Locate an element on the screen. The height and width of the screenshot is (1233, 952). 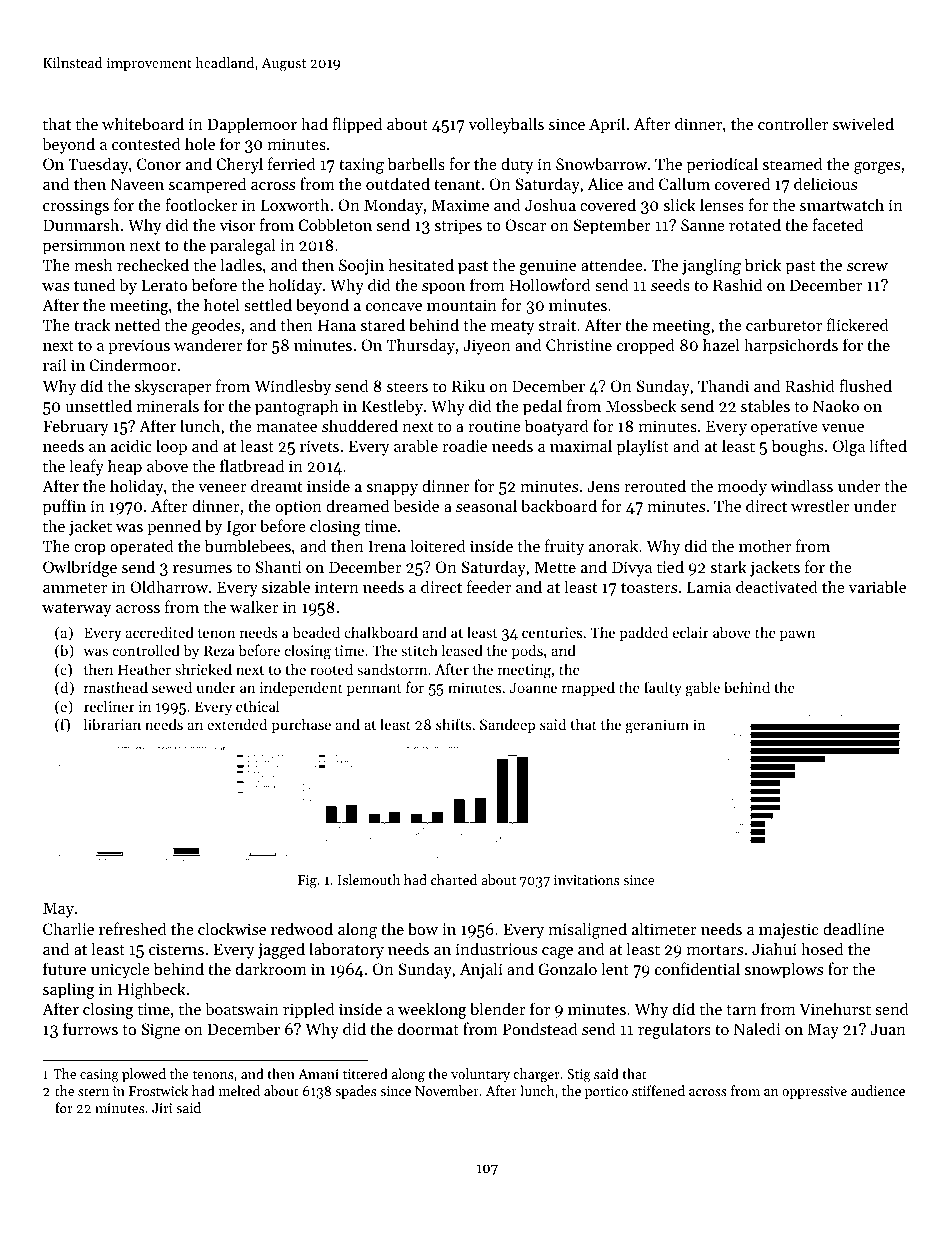
waterway is located at coordinates (77, 610).
